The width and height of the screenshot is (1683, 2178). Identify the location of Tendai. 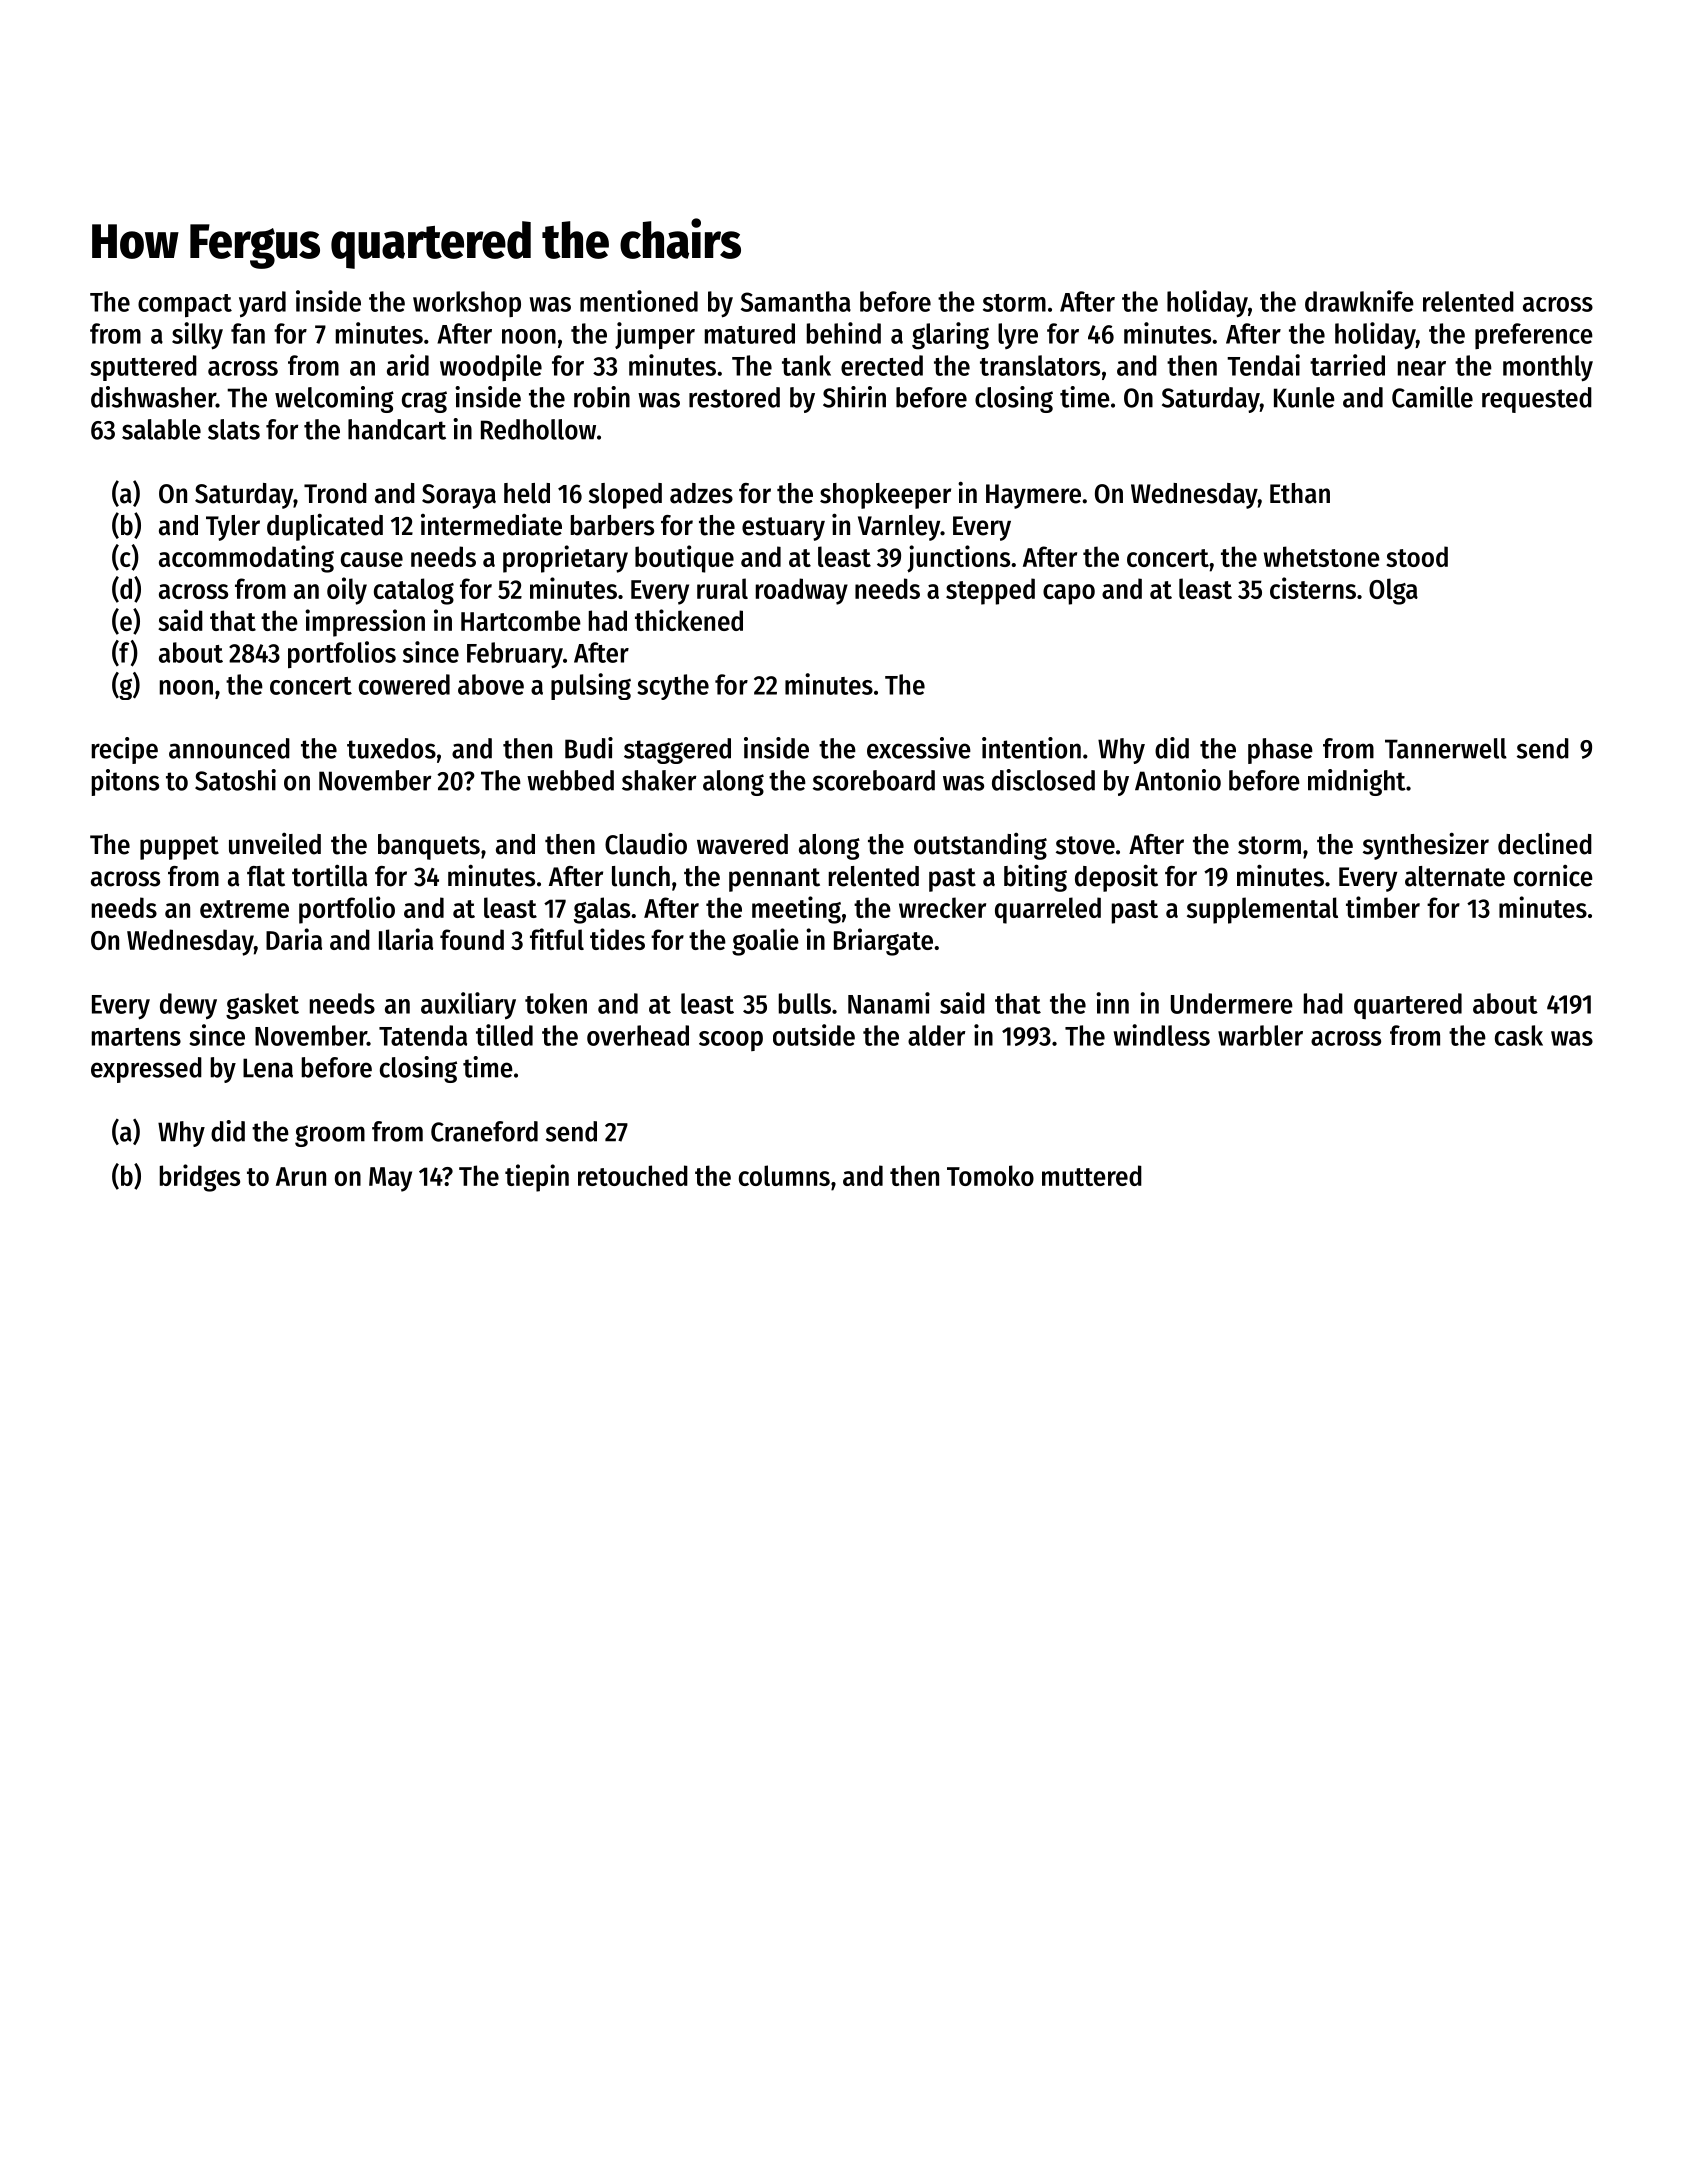
(1263, 365).
